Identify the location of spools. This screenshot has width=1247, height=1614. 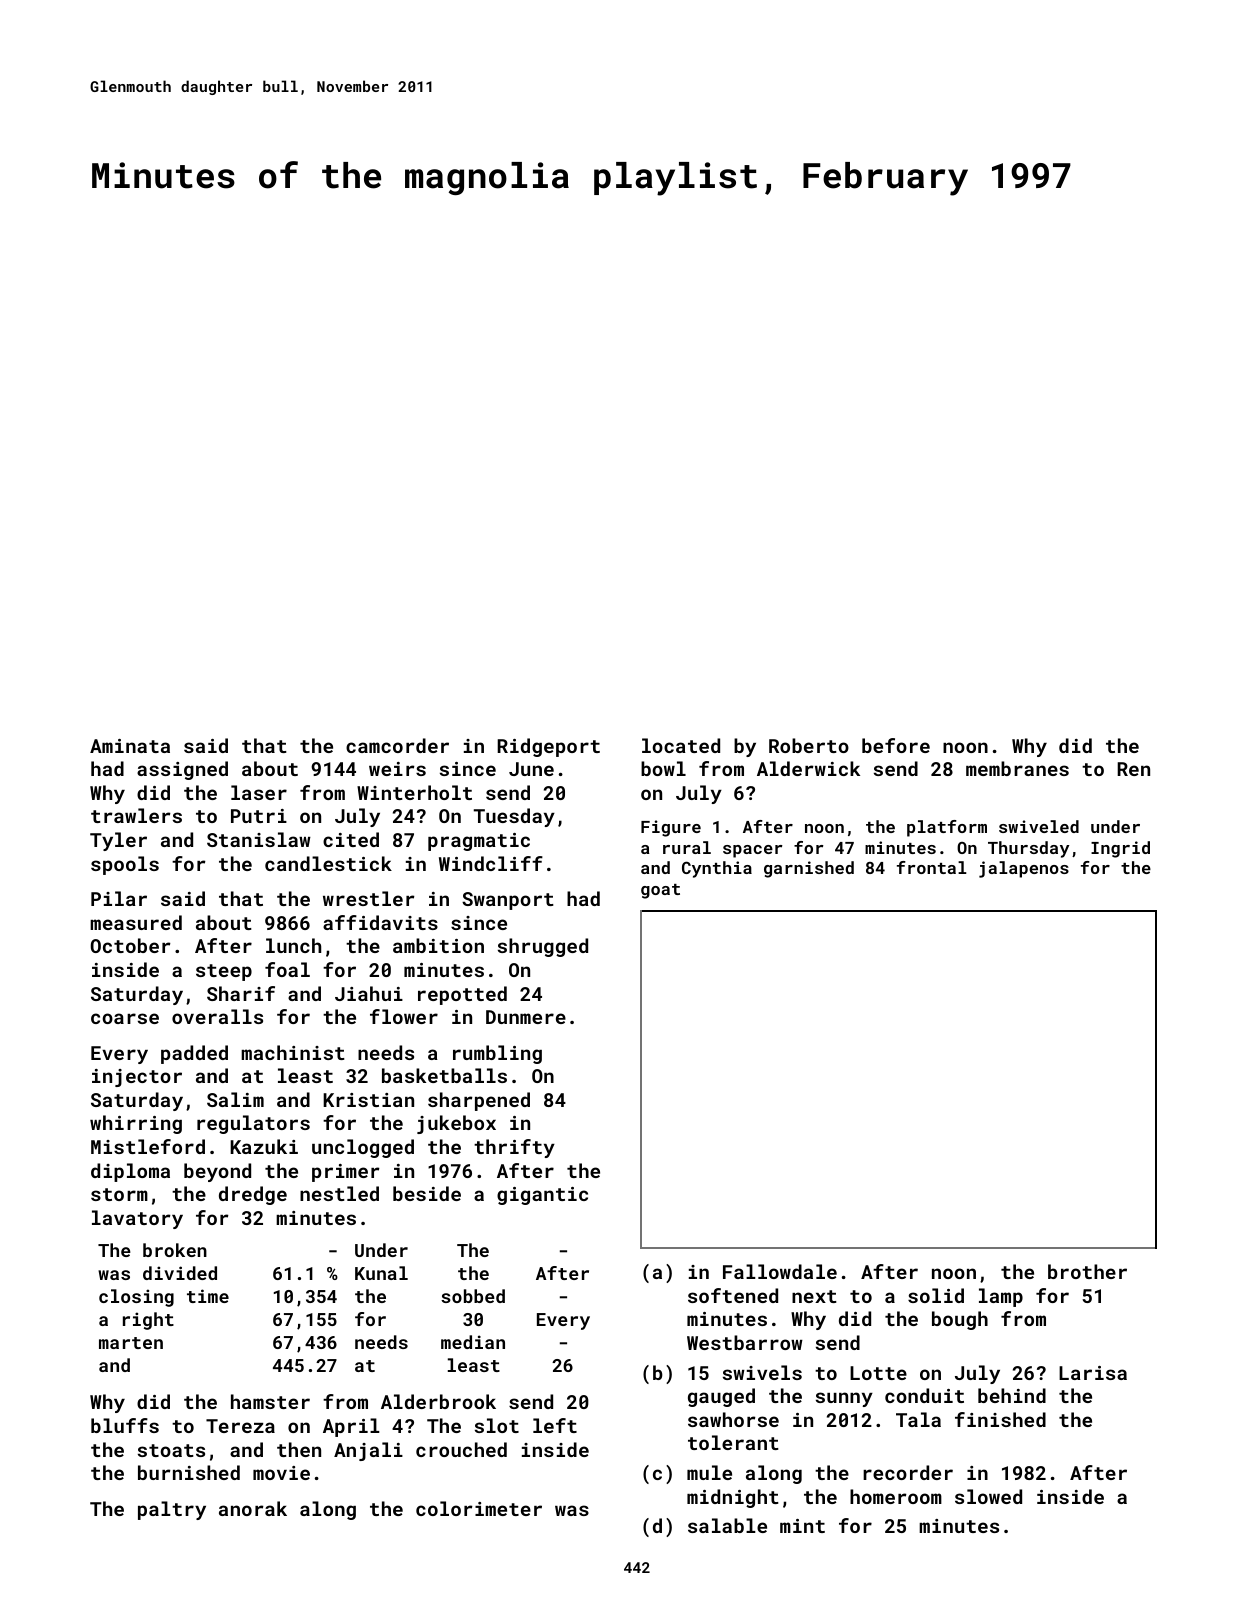
(125, 865).
